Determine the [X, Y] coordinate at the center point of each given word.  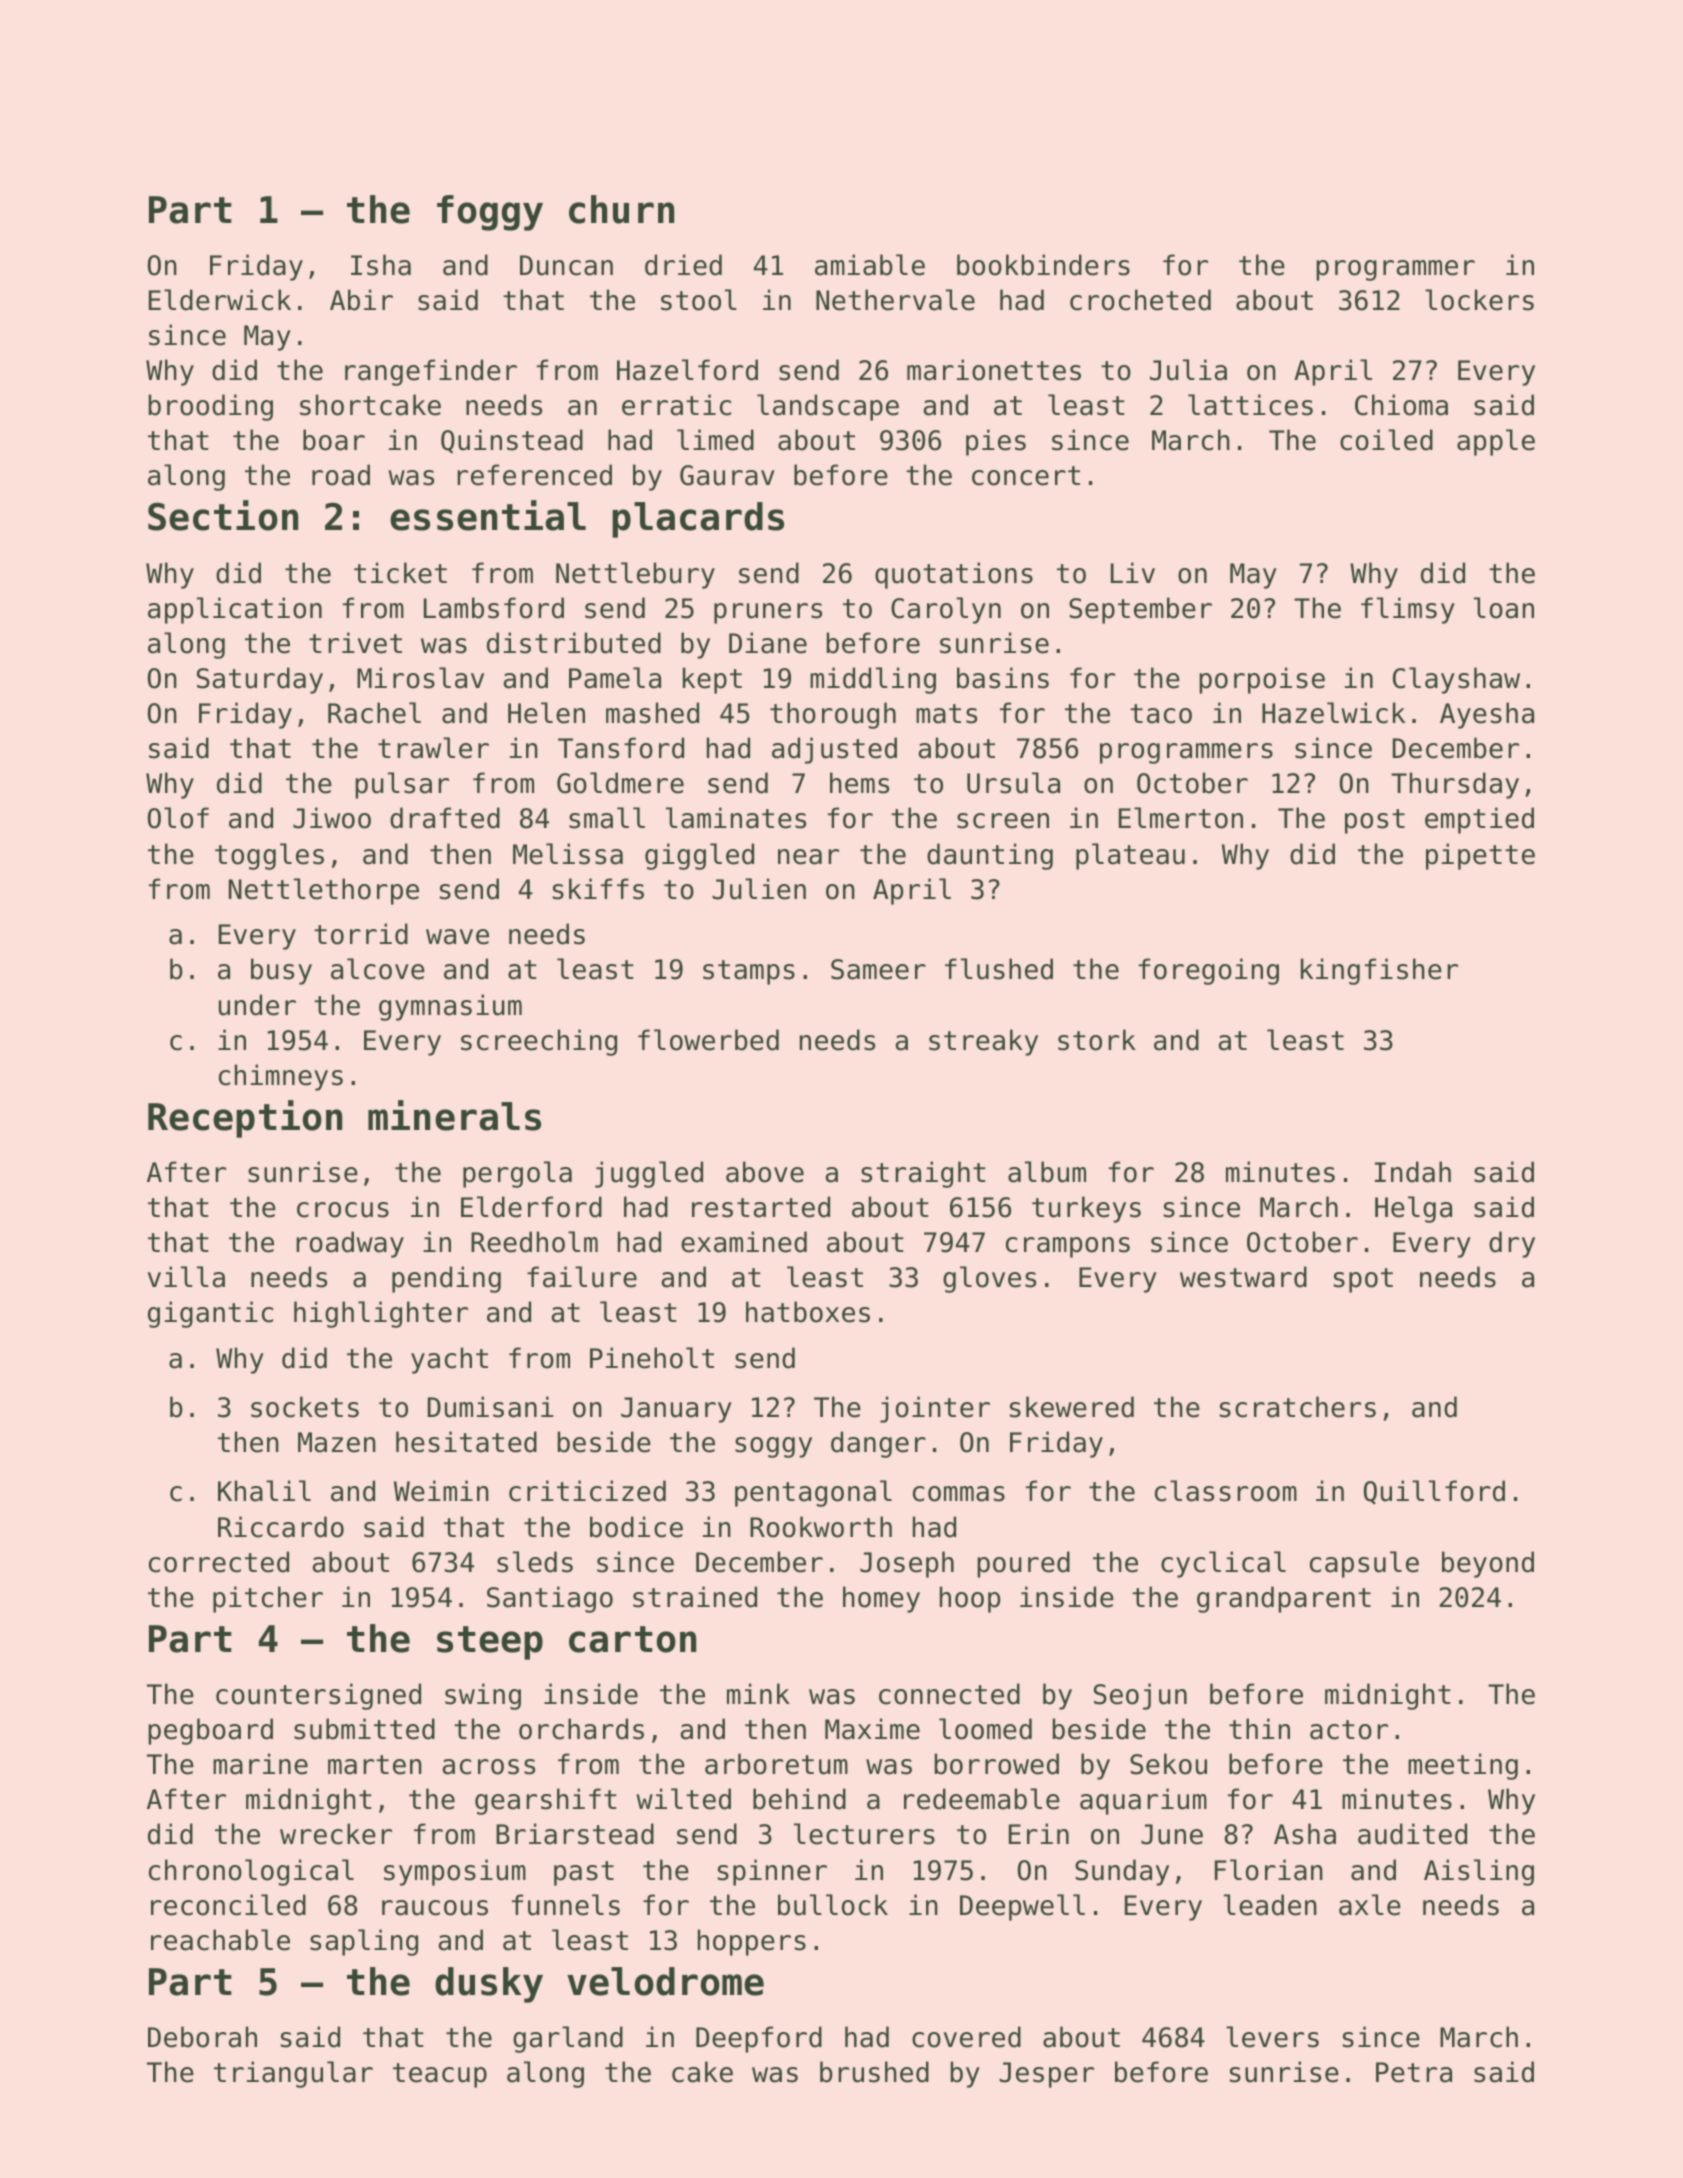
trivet [355, 643]
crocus [343, 1210]
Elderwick [220, 300]
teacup [440, 2075]
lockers [1479, 300]
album [1047, 1172]
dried [683, 265]
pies [996, 442]
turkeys [1086, 1209]
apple [1496, 442]
